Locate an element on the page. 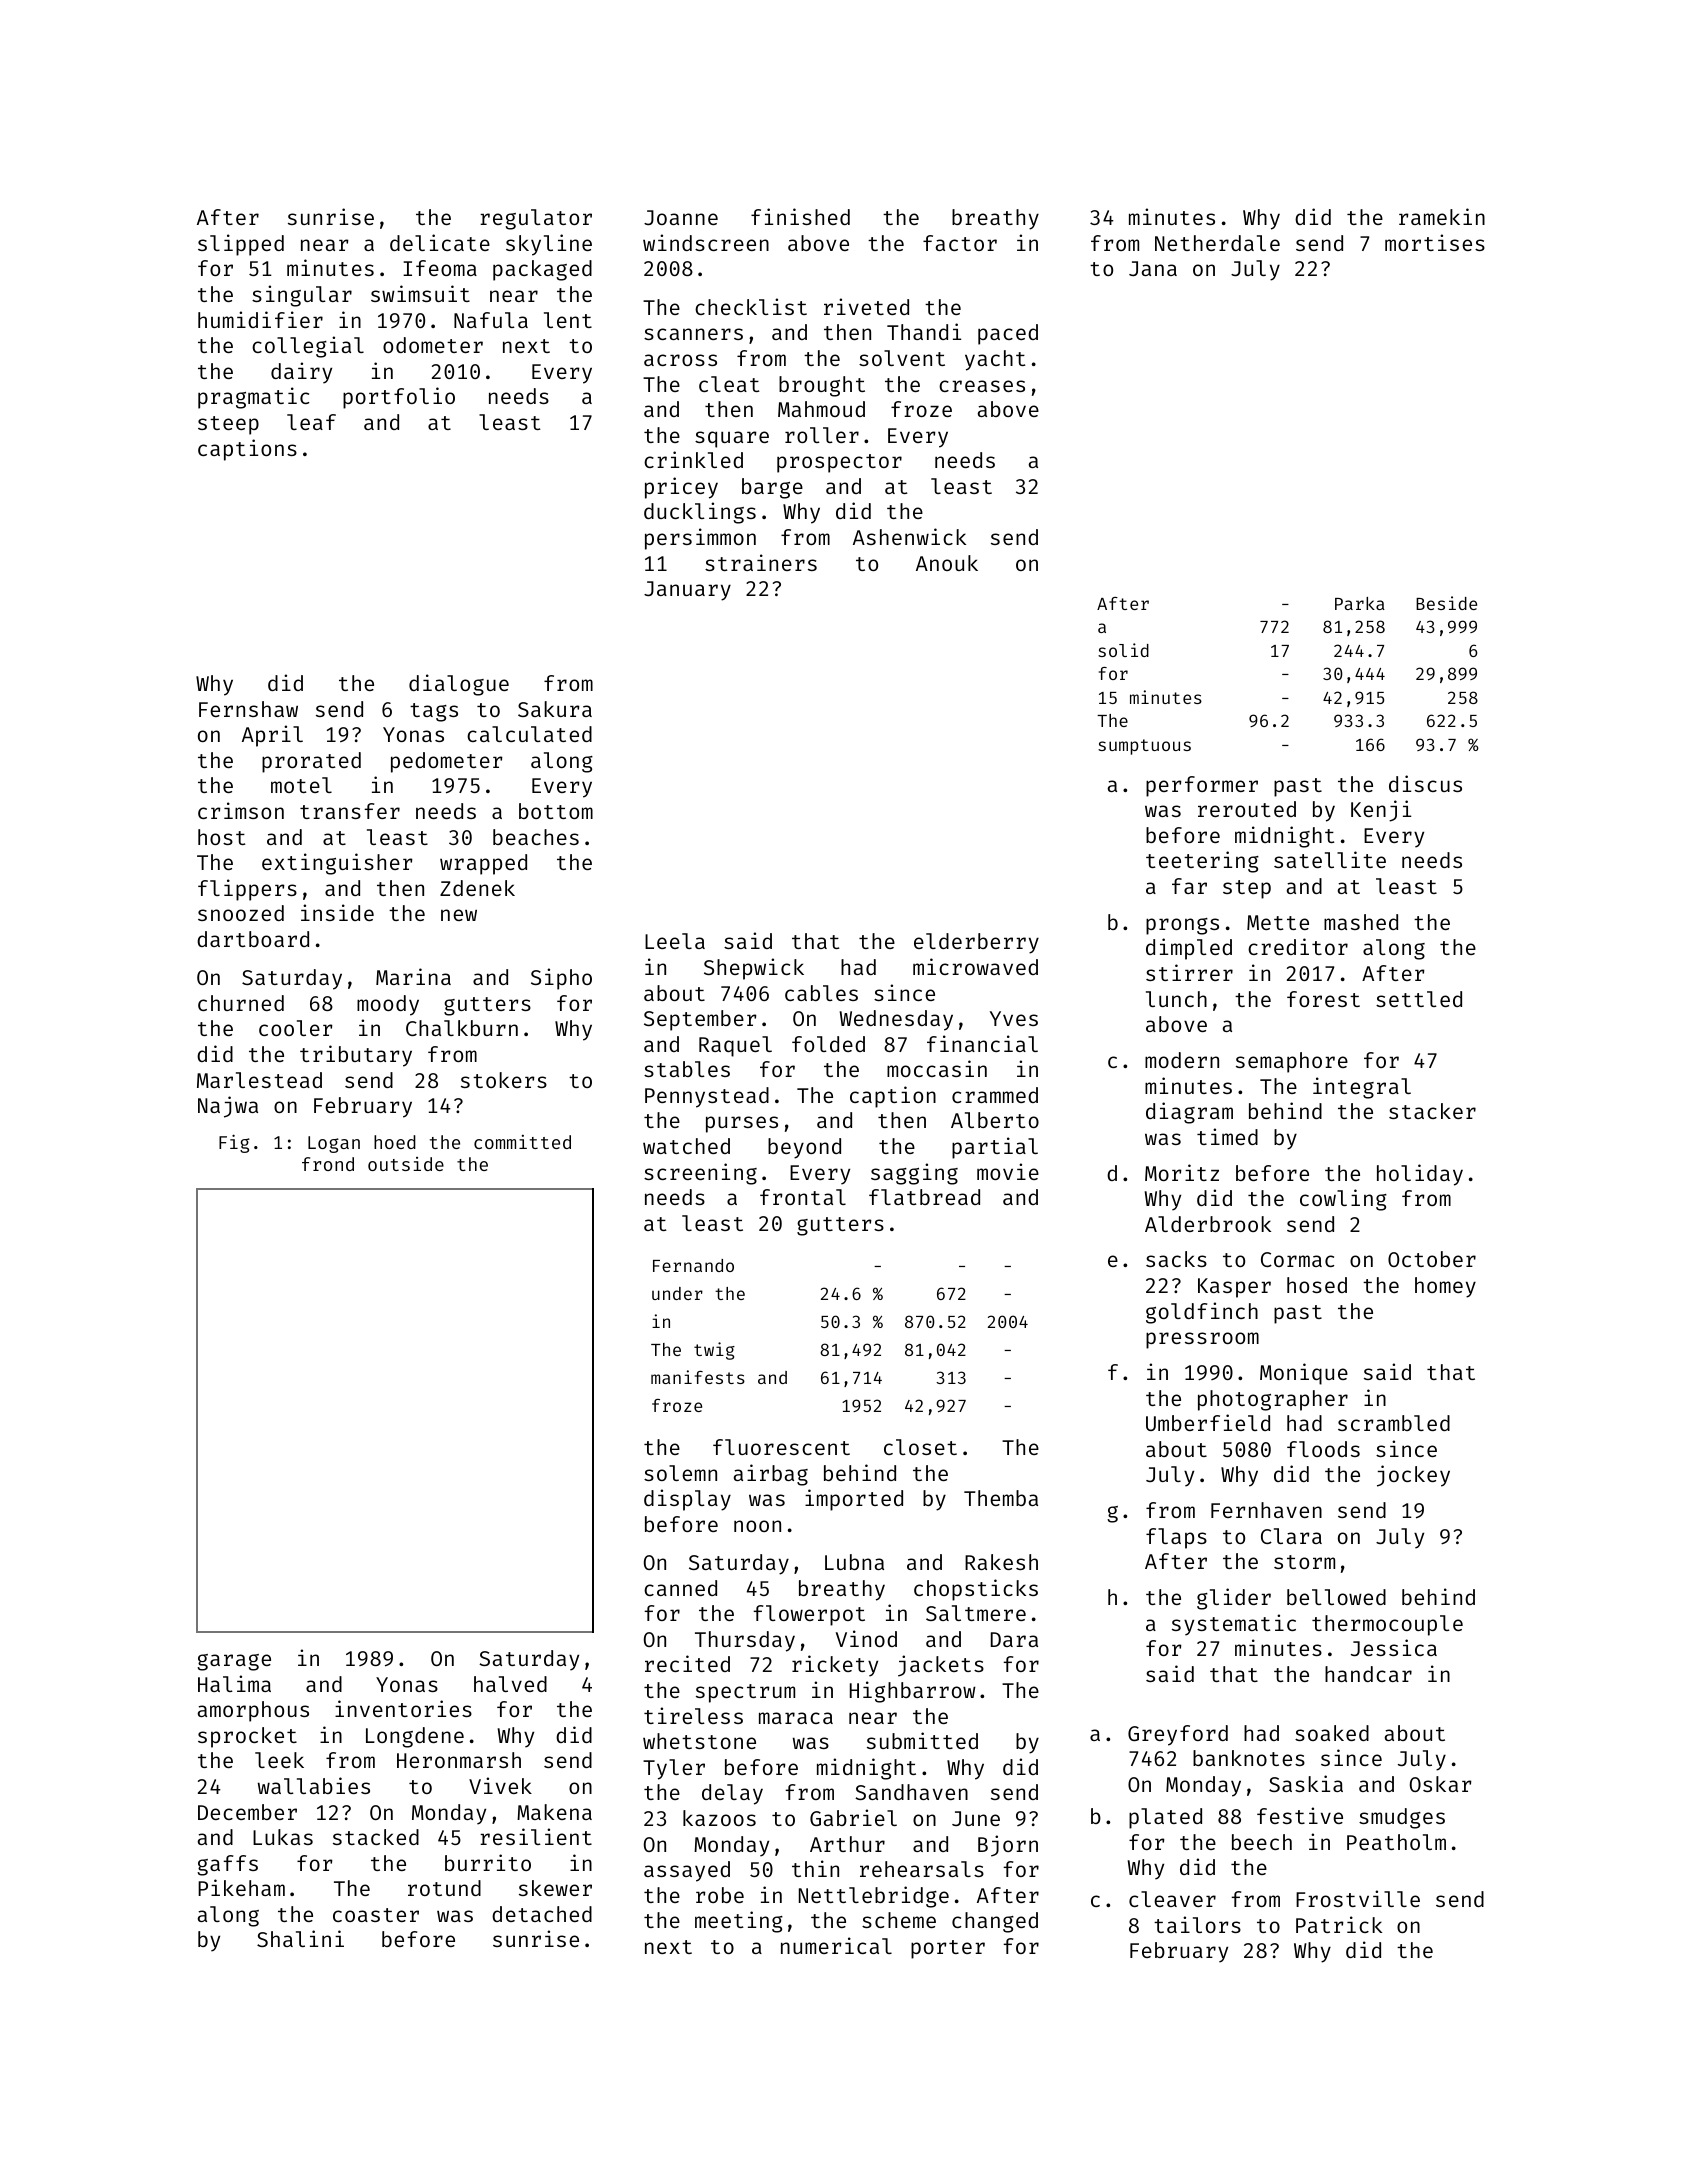  halved is located at coordinates (510, 1684).
